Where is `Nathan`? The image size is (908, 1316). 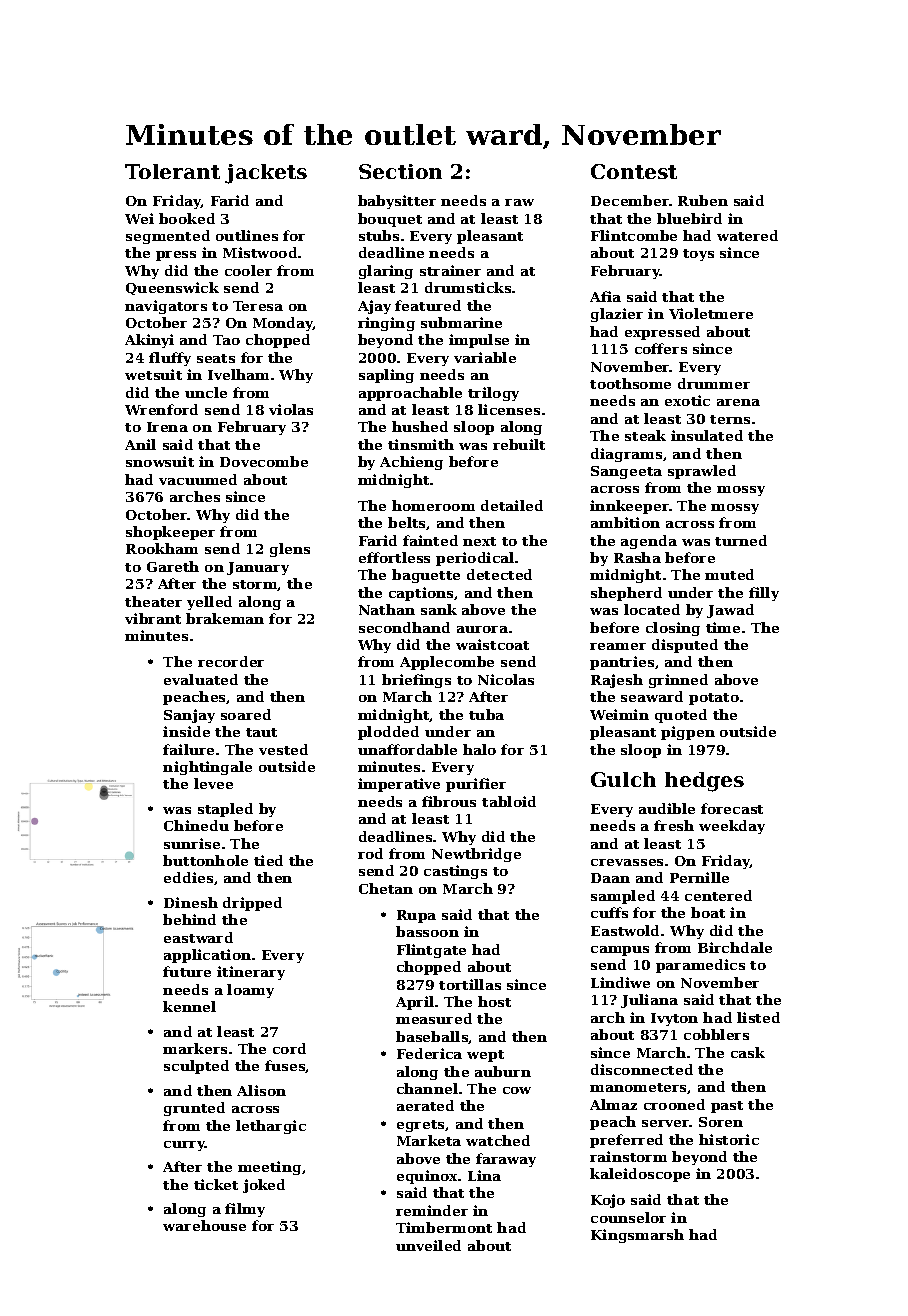 Nathan is located at coordinates (387, 609).
